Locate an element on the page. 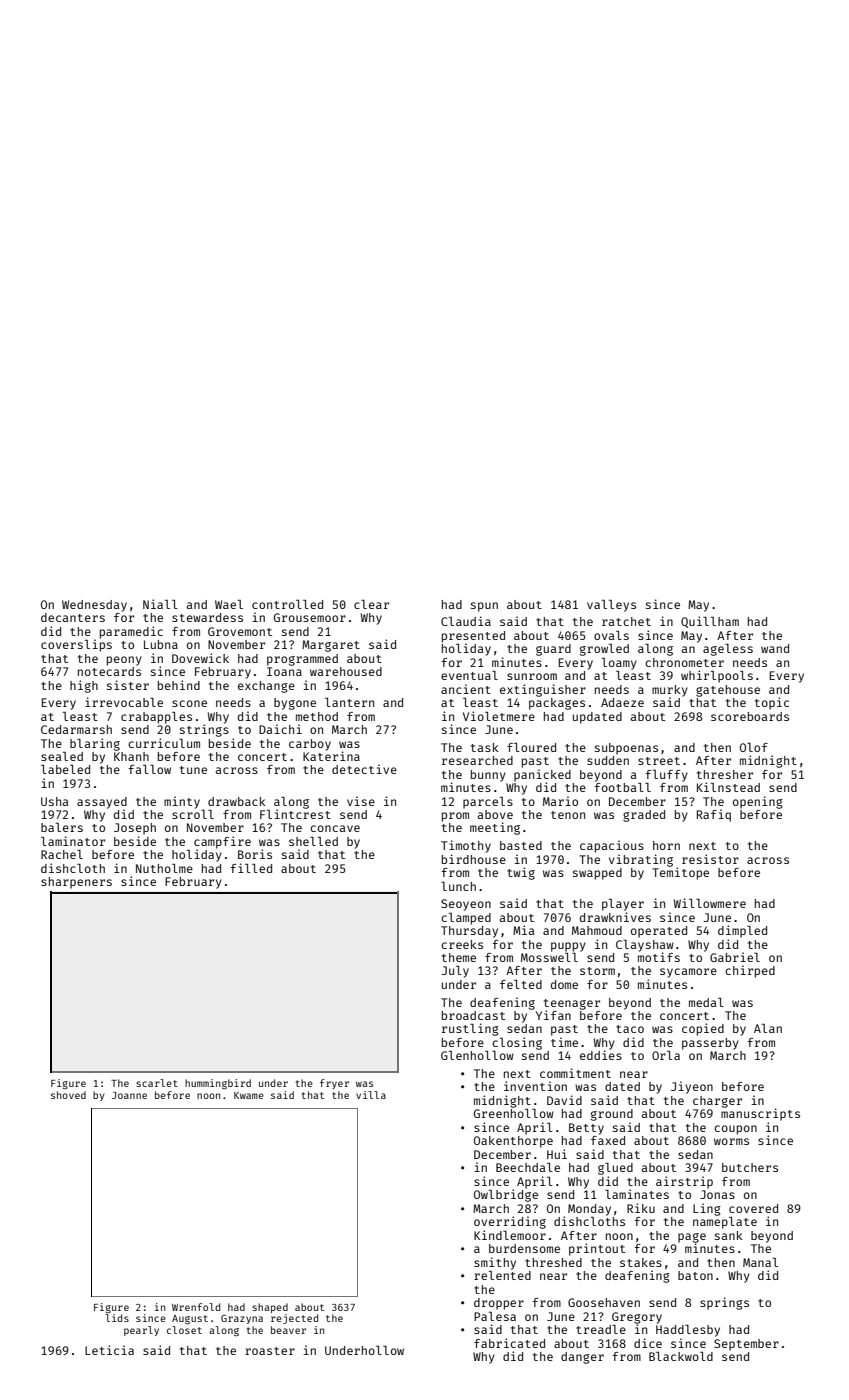 The width and height of the page is (849, 1400). manuscripts is located at coordinates (760, 1114).
